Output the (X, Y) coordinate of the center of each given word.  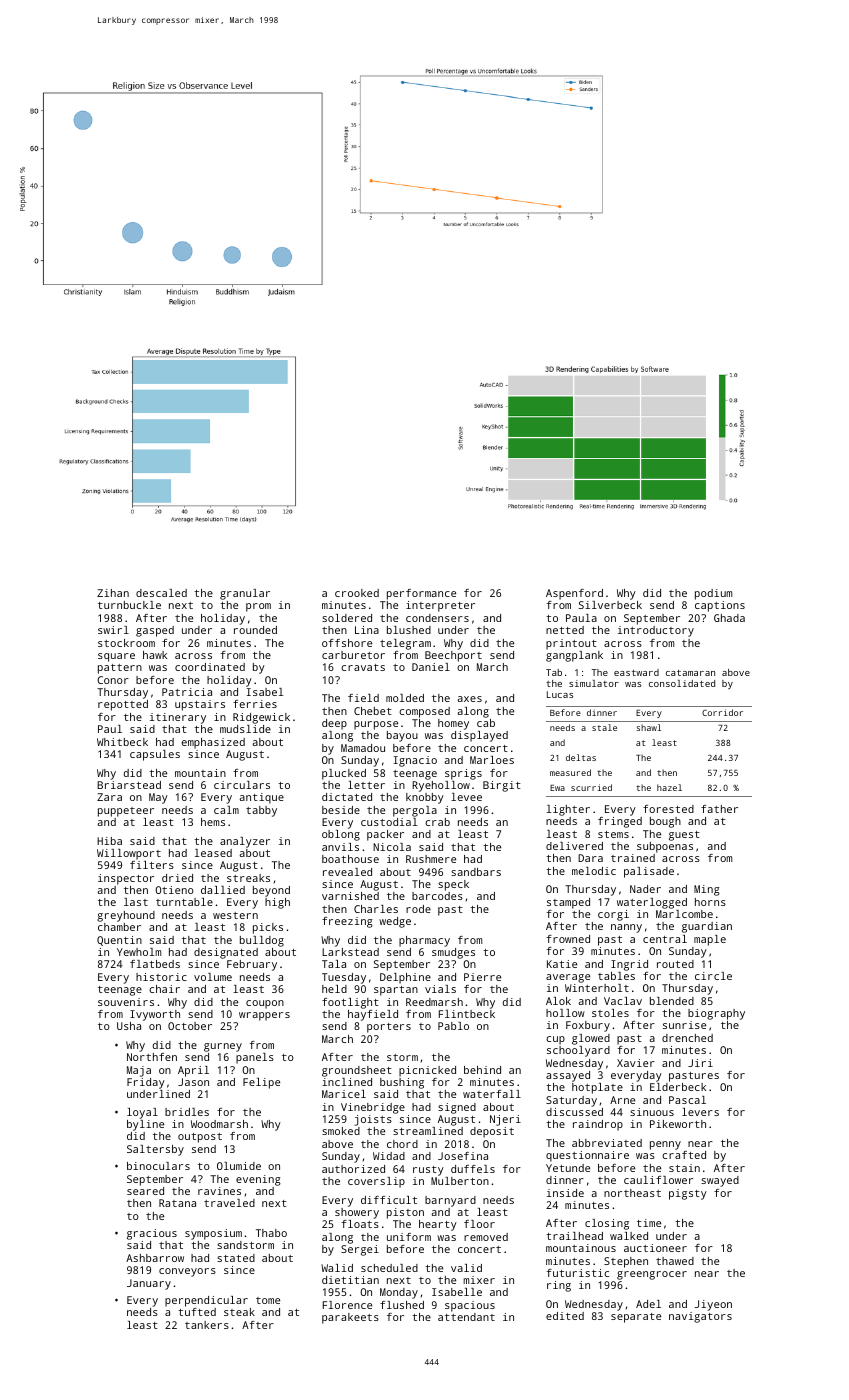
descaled (161, 593)
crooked (357, 593)
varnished (350, 896)
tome (268, 1300)
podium (713, 594)
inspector (126, 879)
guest (684, 836)
